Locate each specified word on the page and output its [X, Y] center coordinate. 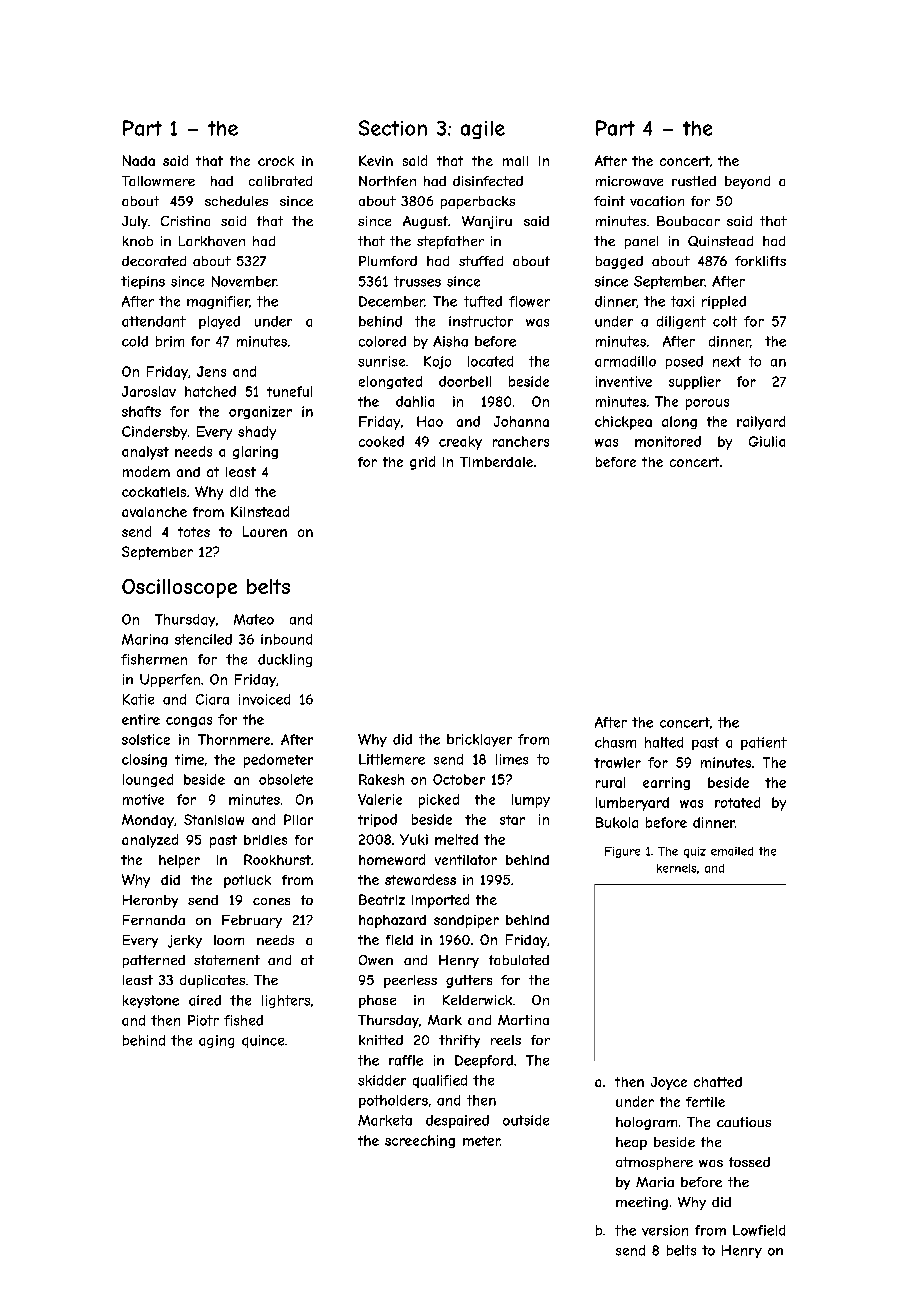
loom [229, 940]
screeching [420, 1141]
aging [216, 1041]
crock [276, 161]
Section [393, 128]
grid [422, 463]
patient [764, 743]
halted [664, 742]
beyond [747, 182]
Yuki [414, 839]
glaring [255, 452]
